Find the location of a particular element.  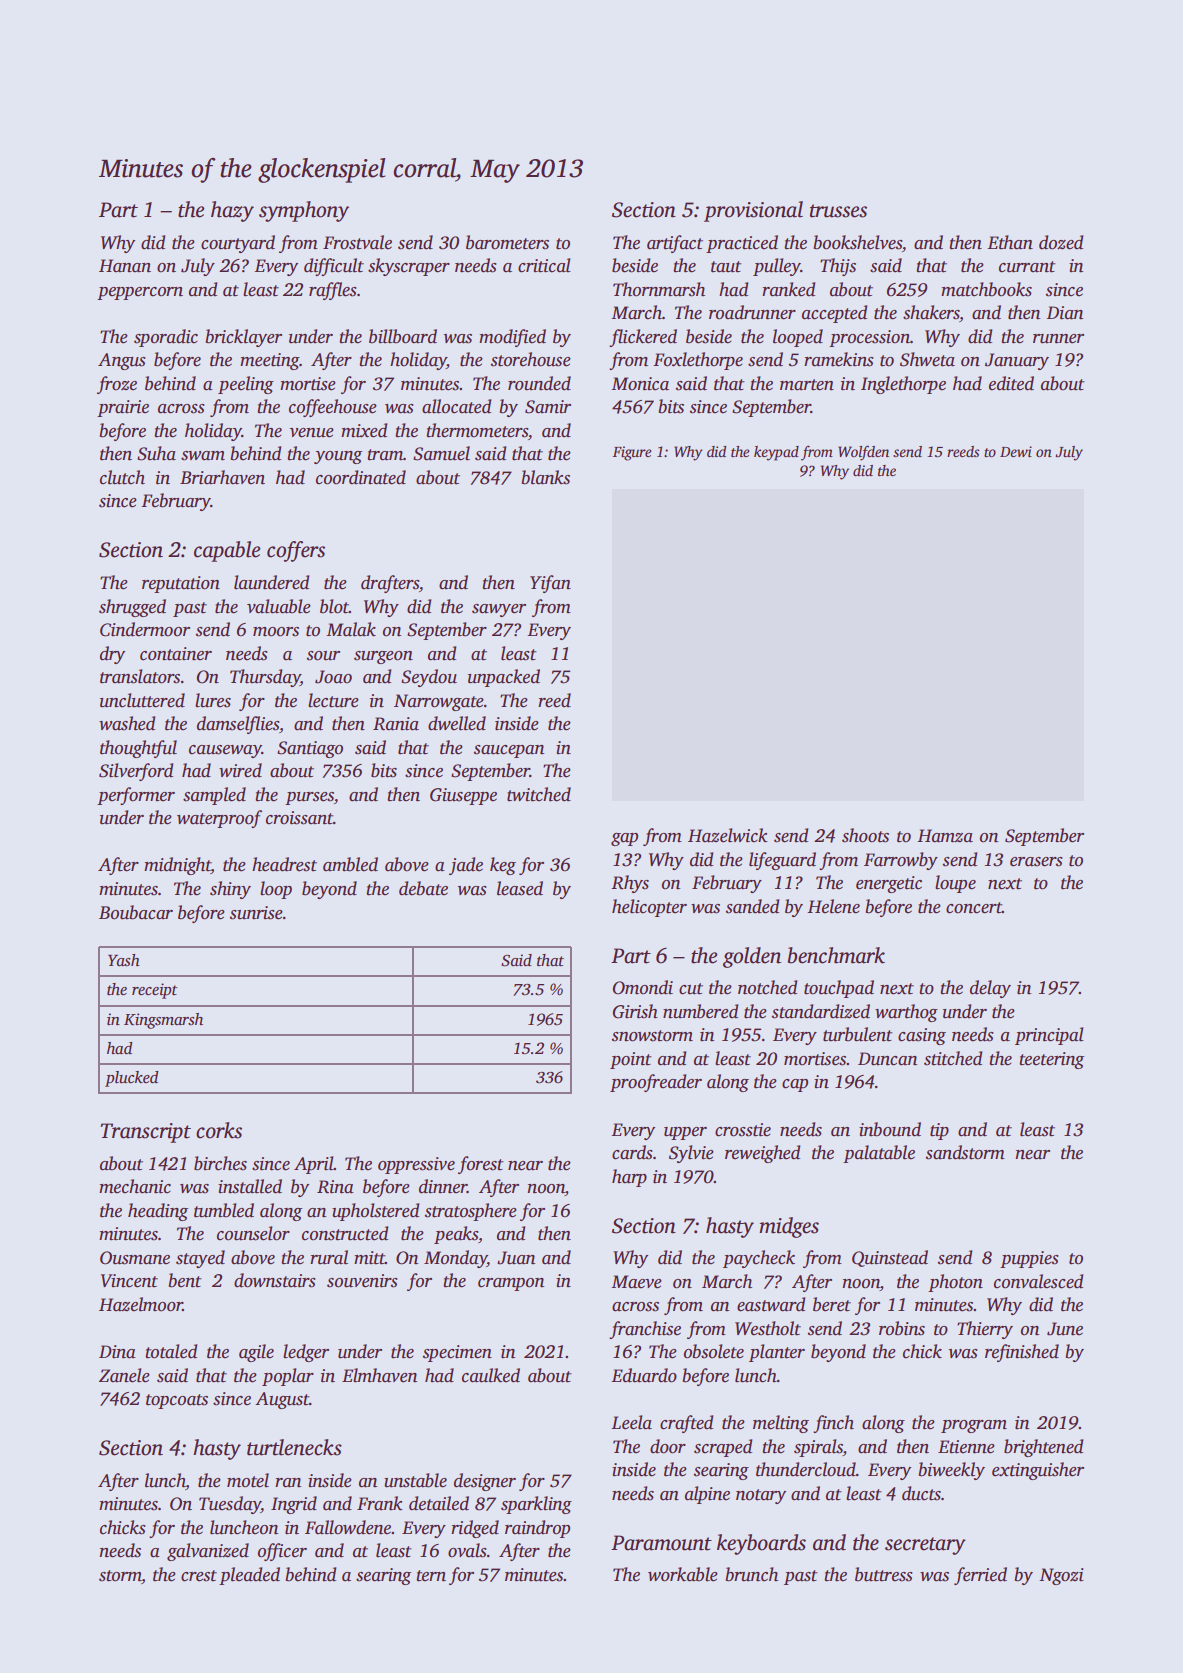

crest is located at coordinates (199, 1576).
